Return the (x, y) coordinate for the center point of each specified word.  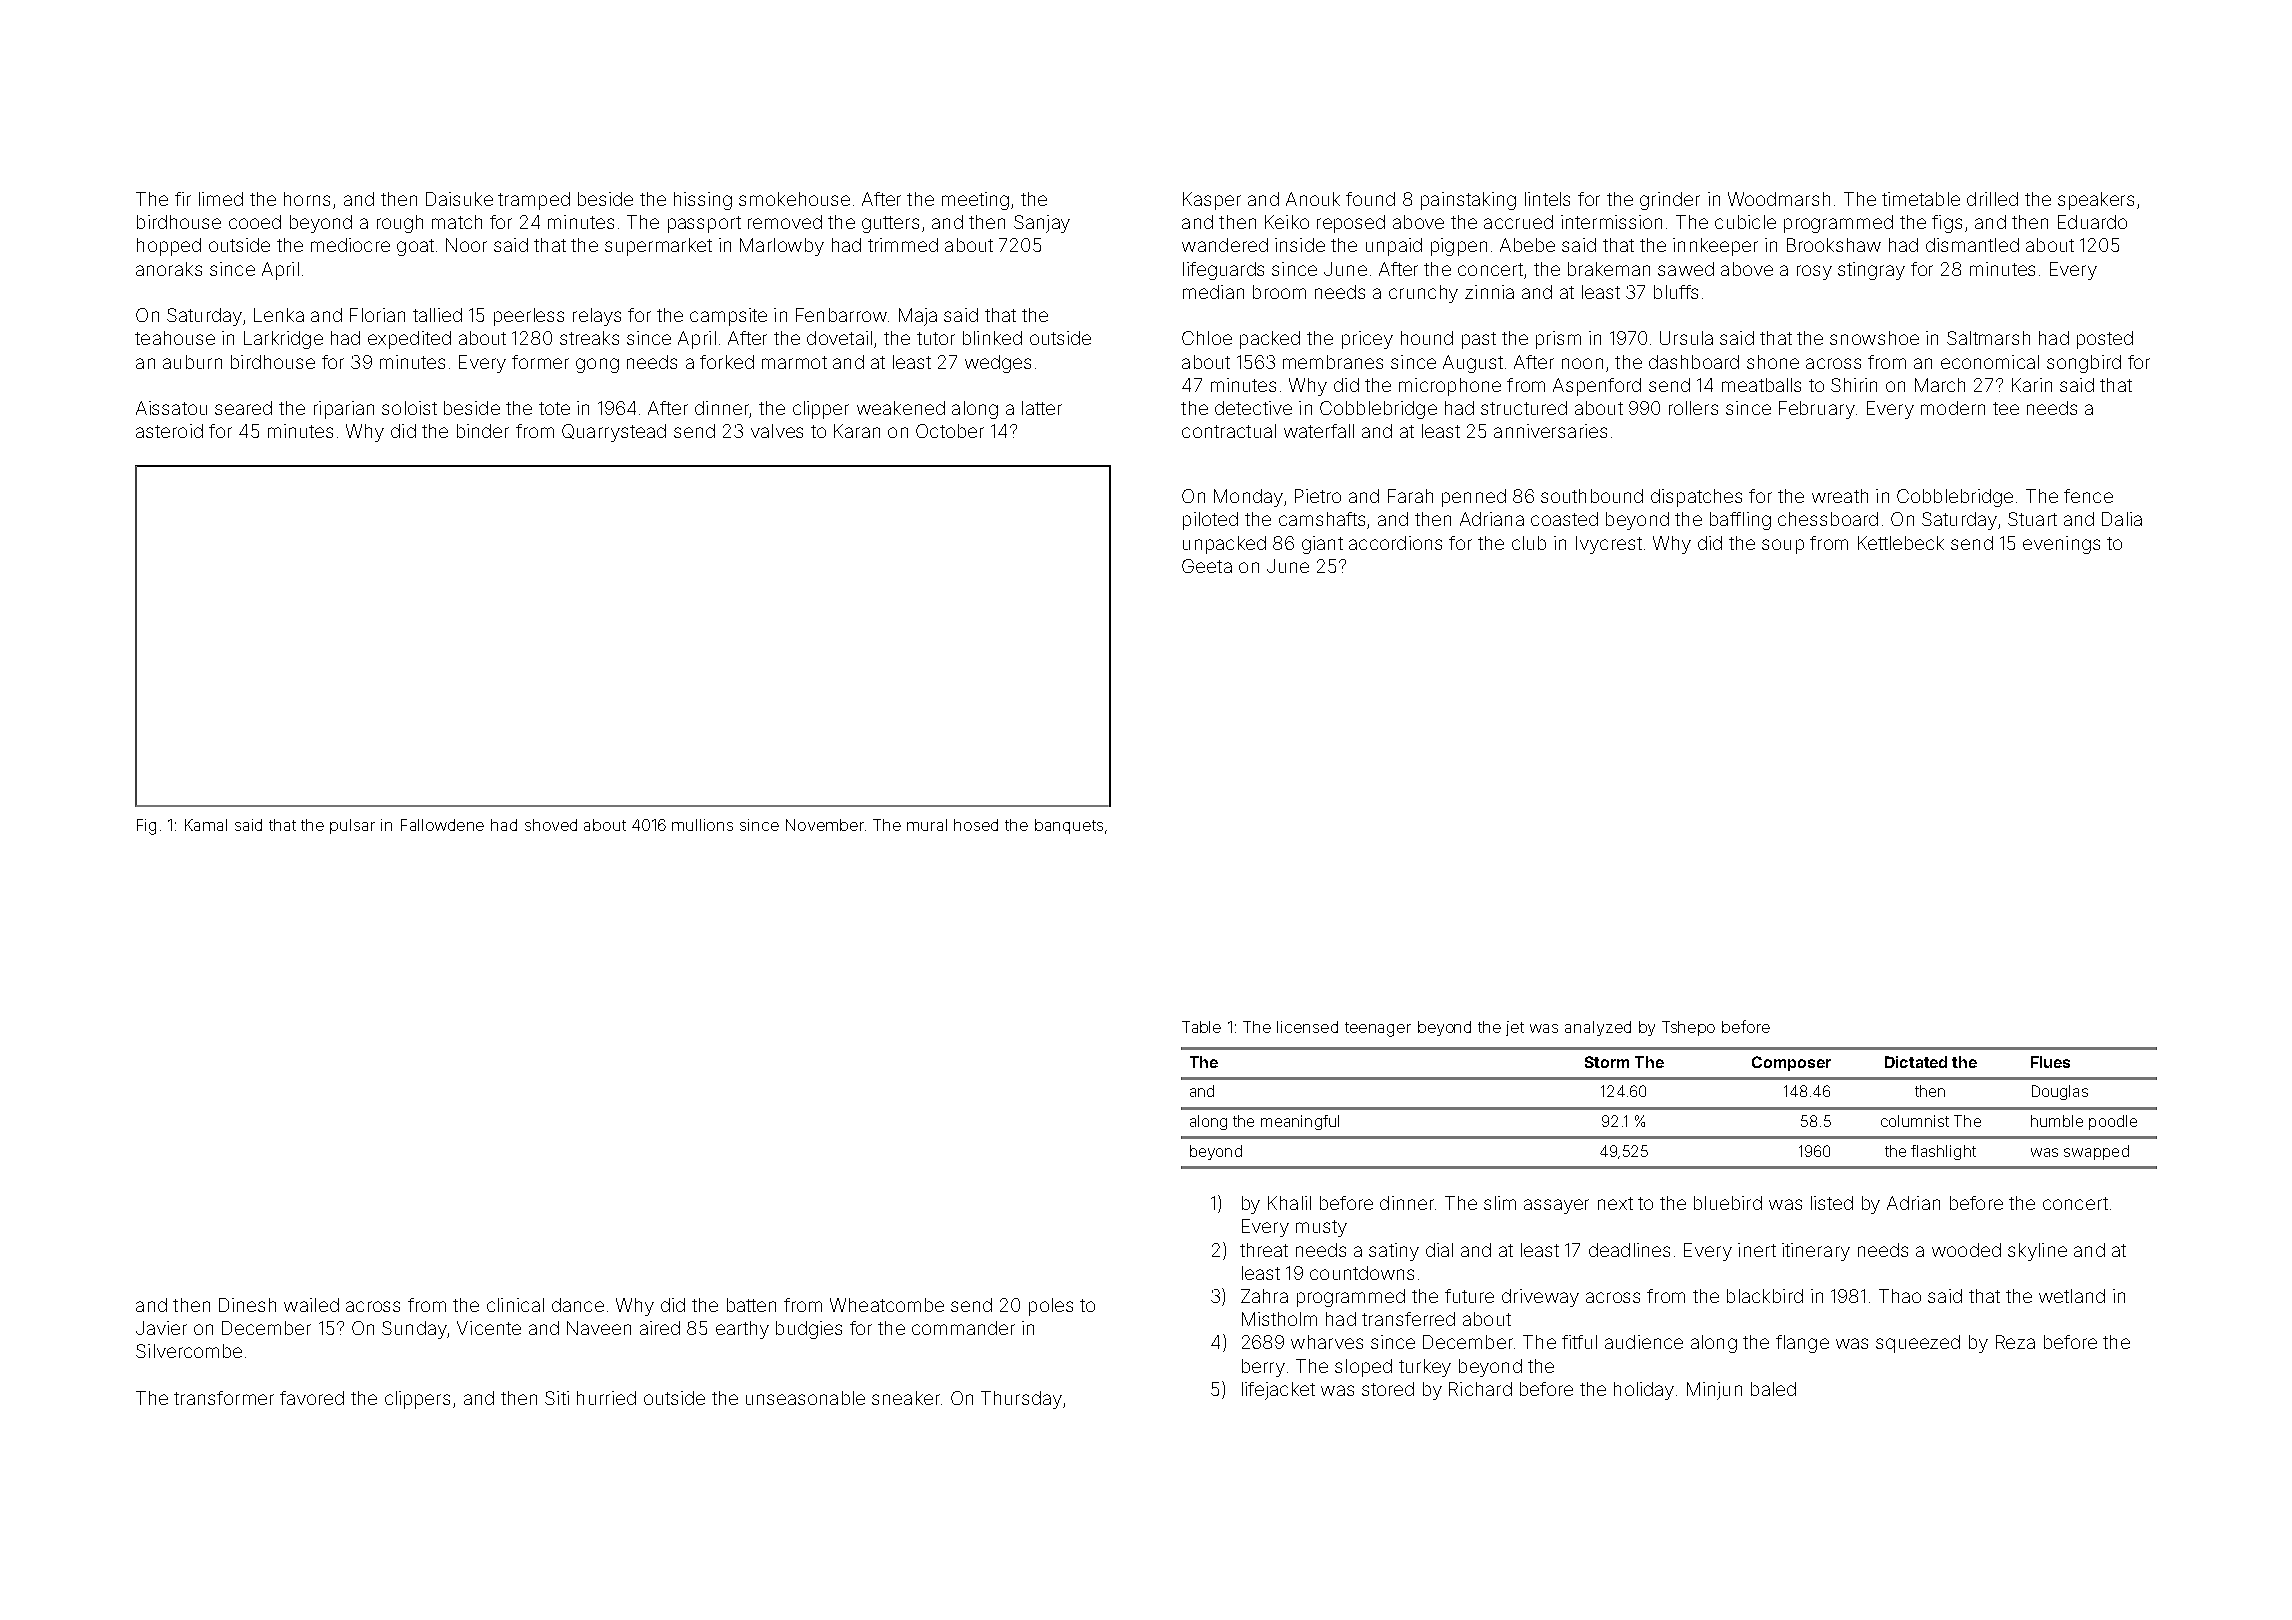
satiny (1394, 1252)
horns (307, 199)
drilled (1992, 199)
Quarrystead (614, 433)
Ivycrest (1609, 545)
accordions (1395, 543)
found (1370, 199)
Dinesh (247, 1305)
